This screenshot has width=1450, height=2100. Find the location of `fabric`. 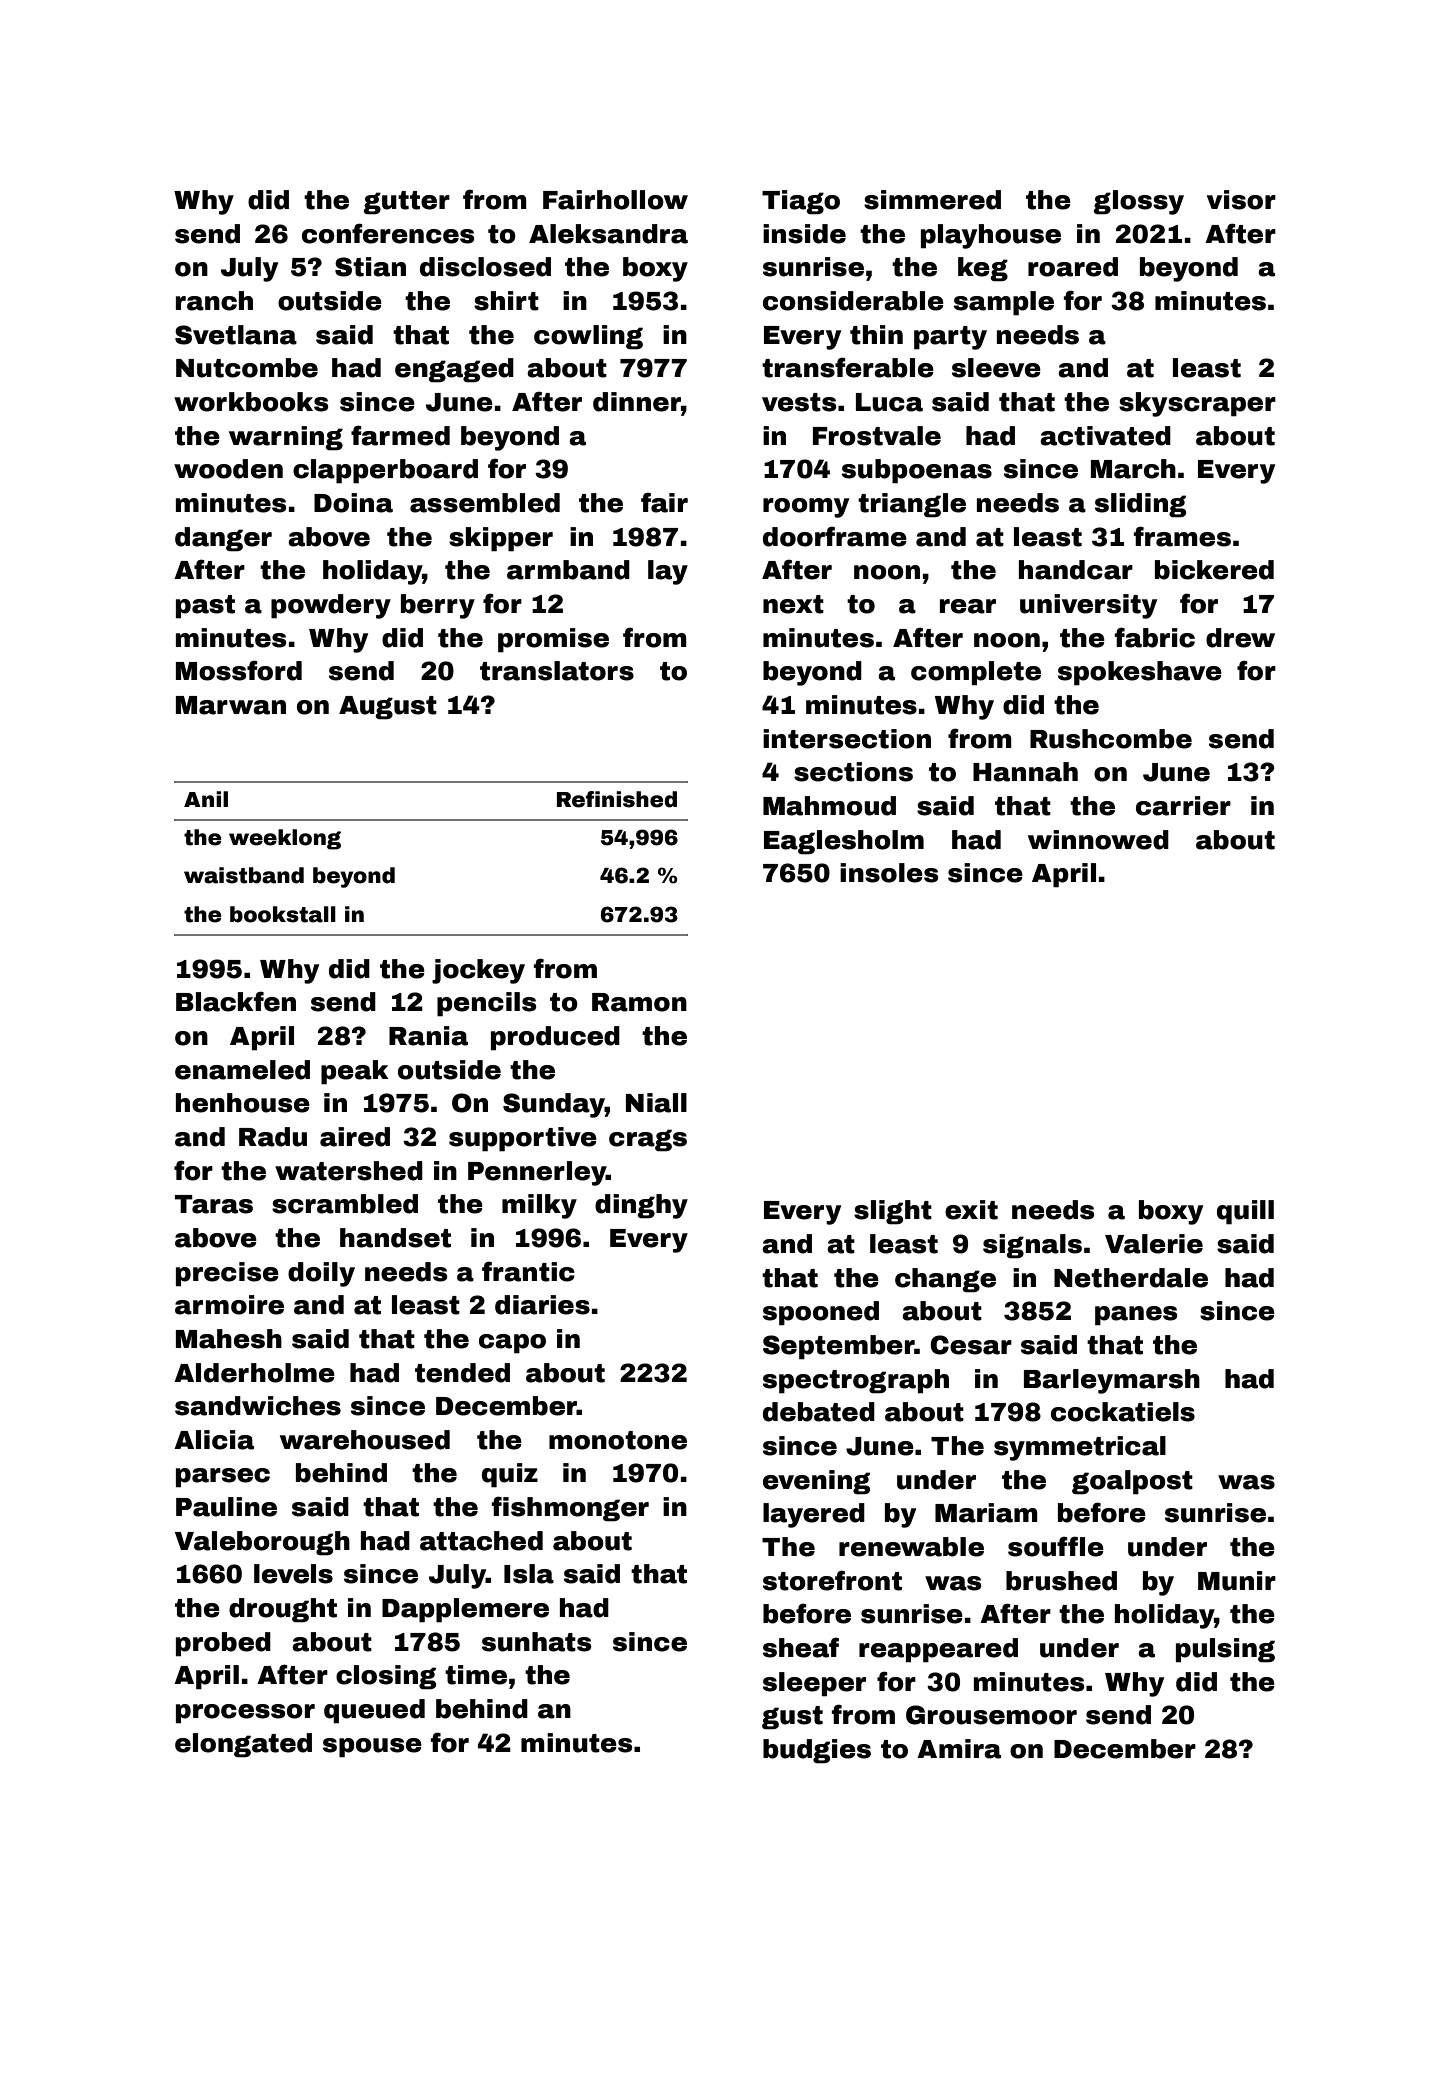

fabric is located at coordinates (1155, 637).
